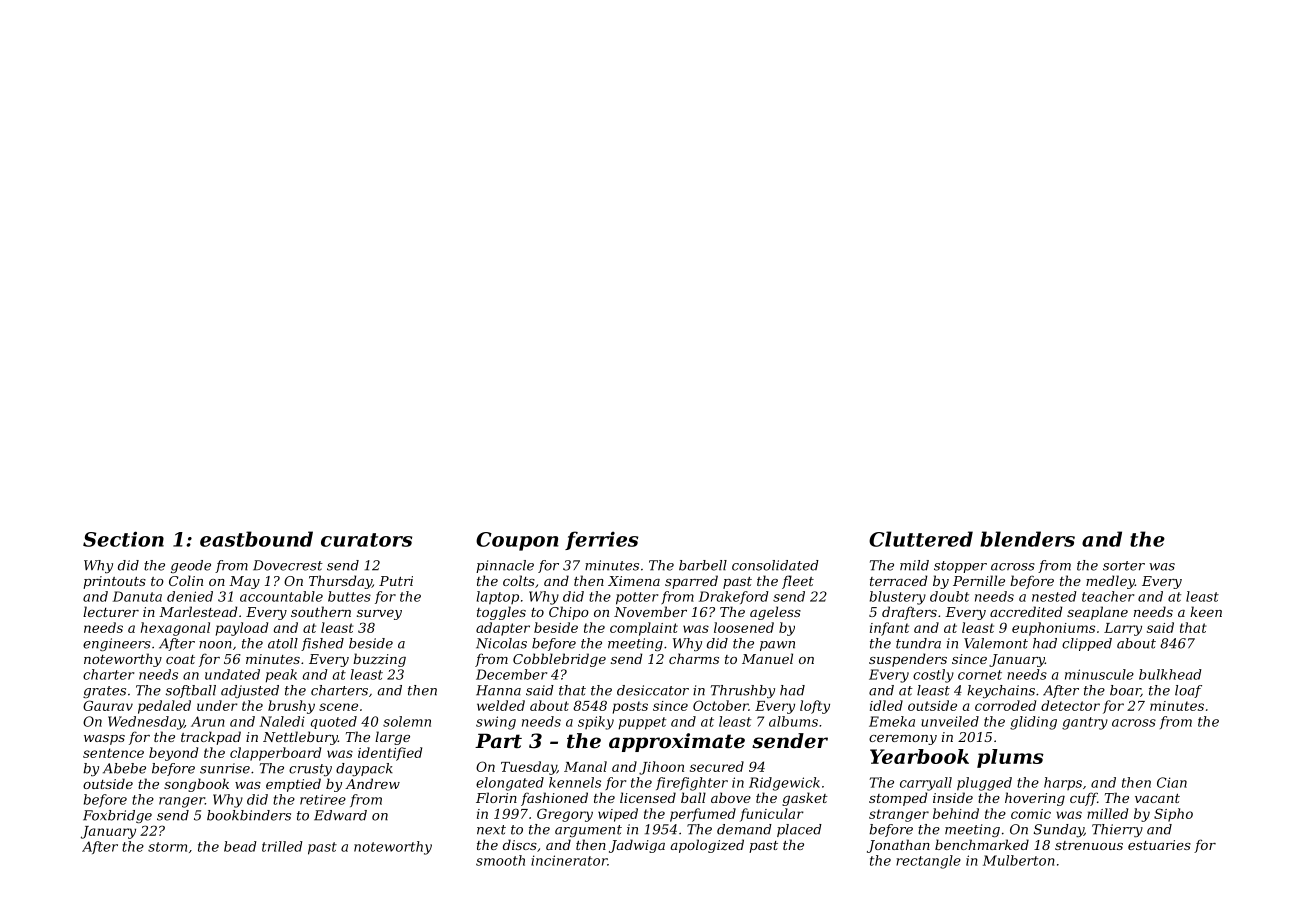 The image size is (1308, 924). I want to click on Cian, so click(1172, 782).
